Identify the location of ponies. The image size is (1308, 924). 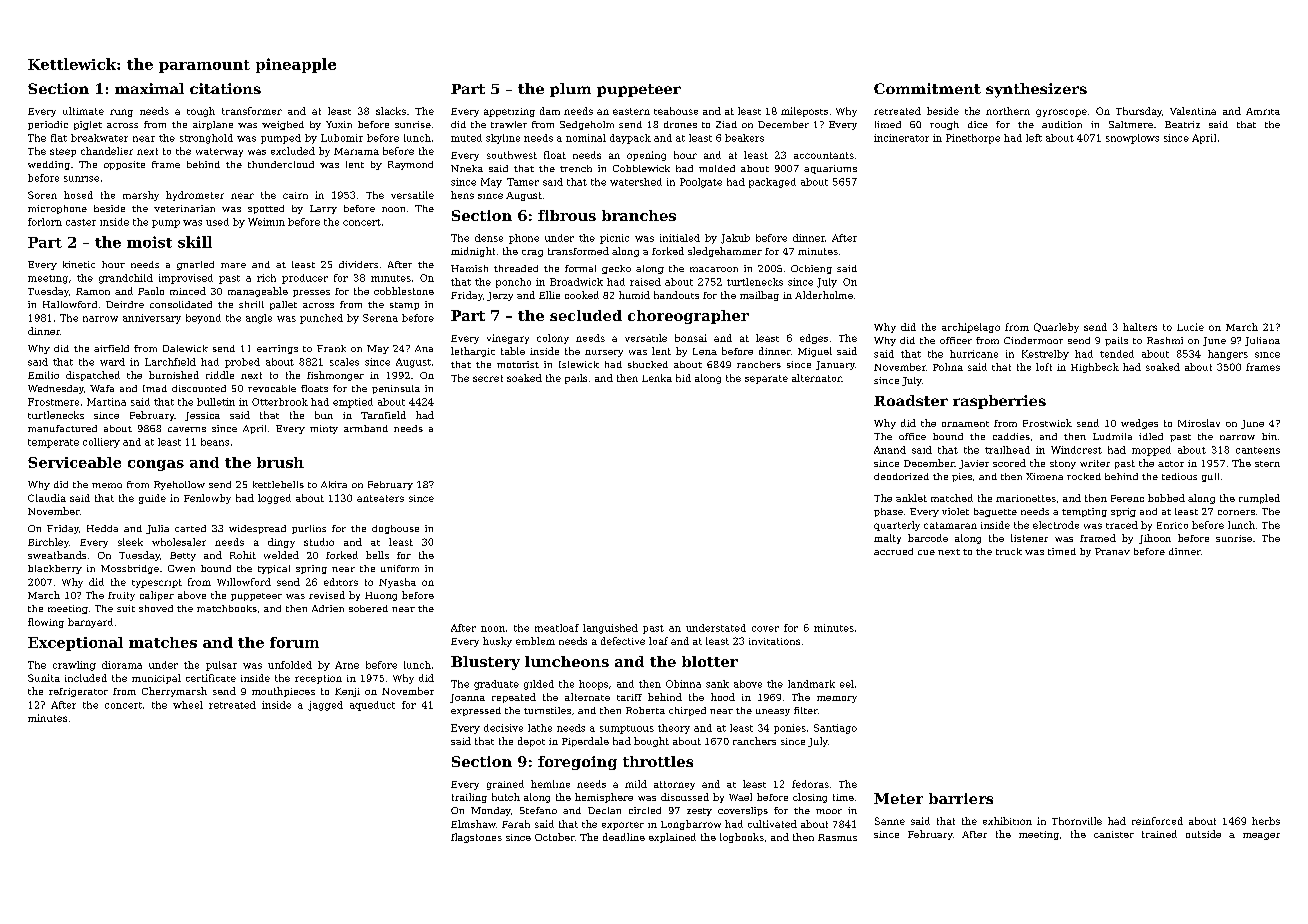
(790, 729).
